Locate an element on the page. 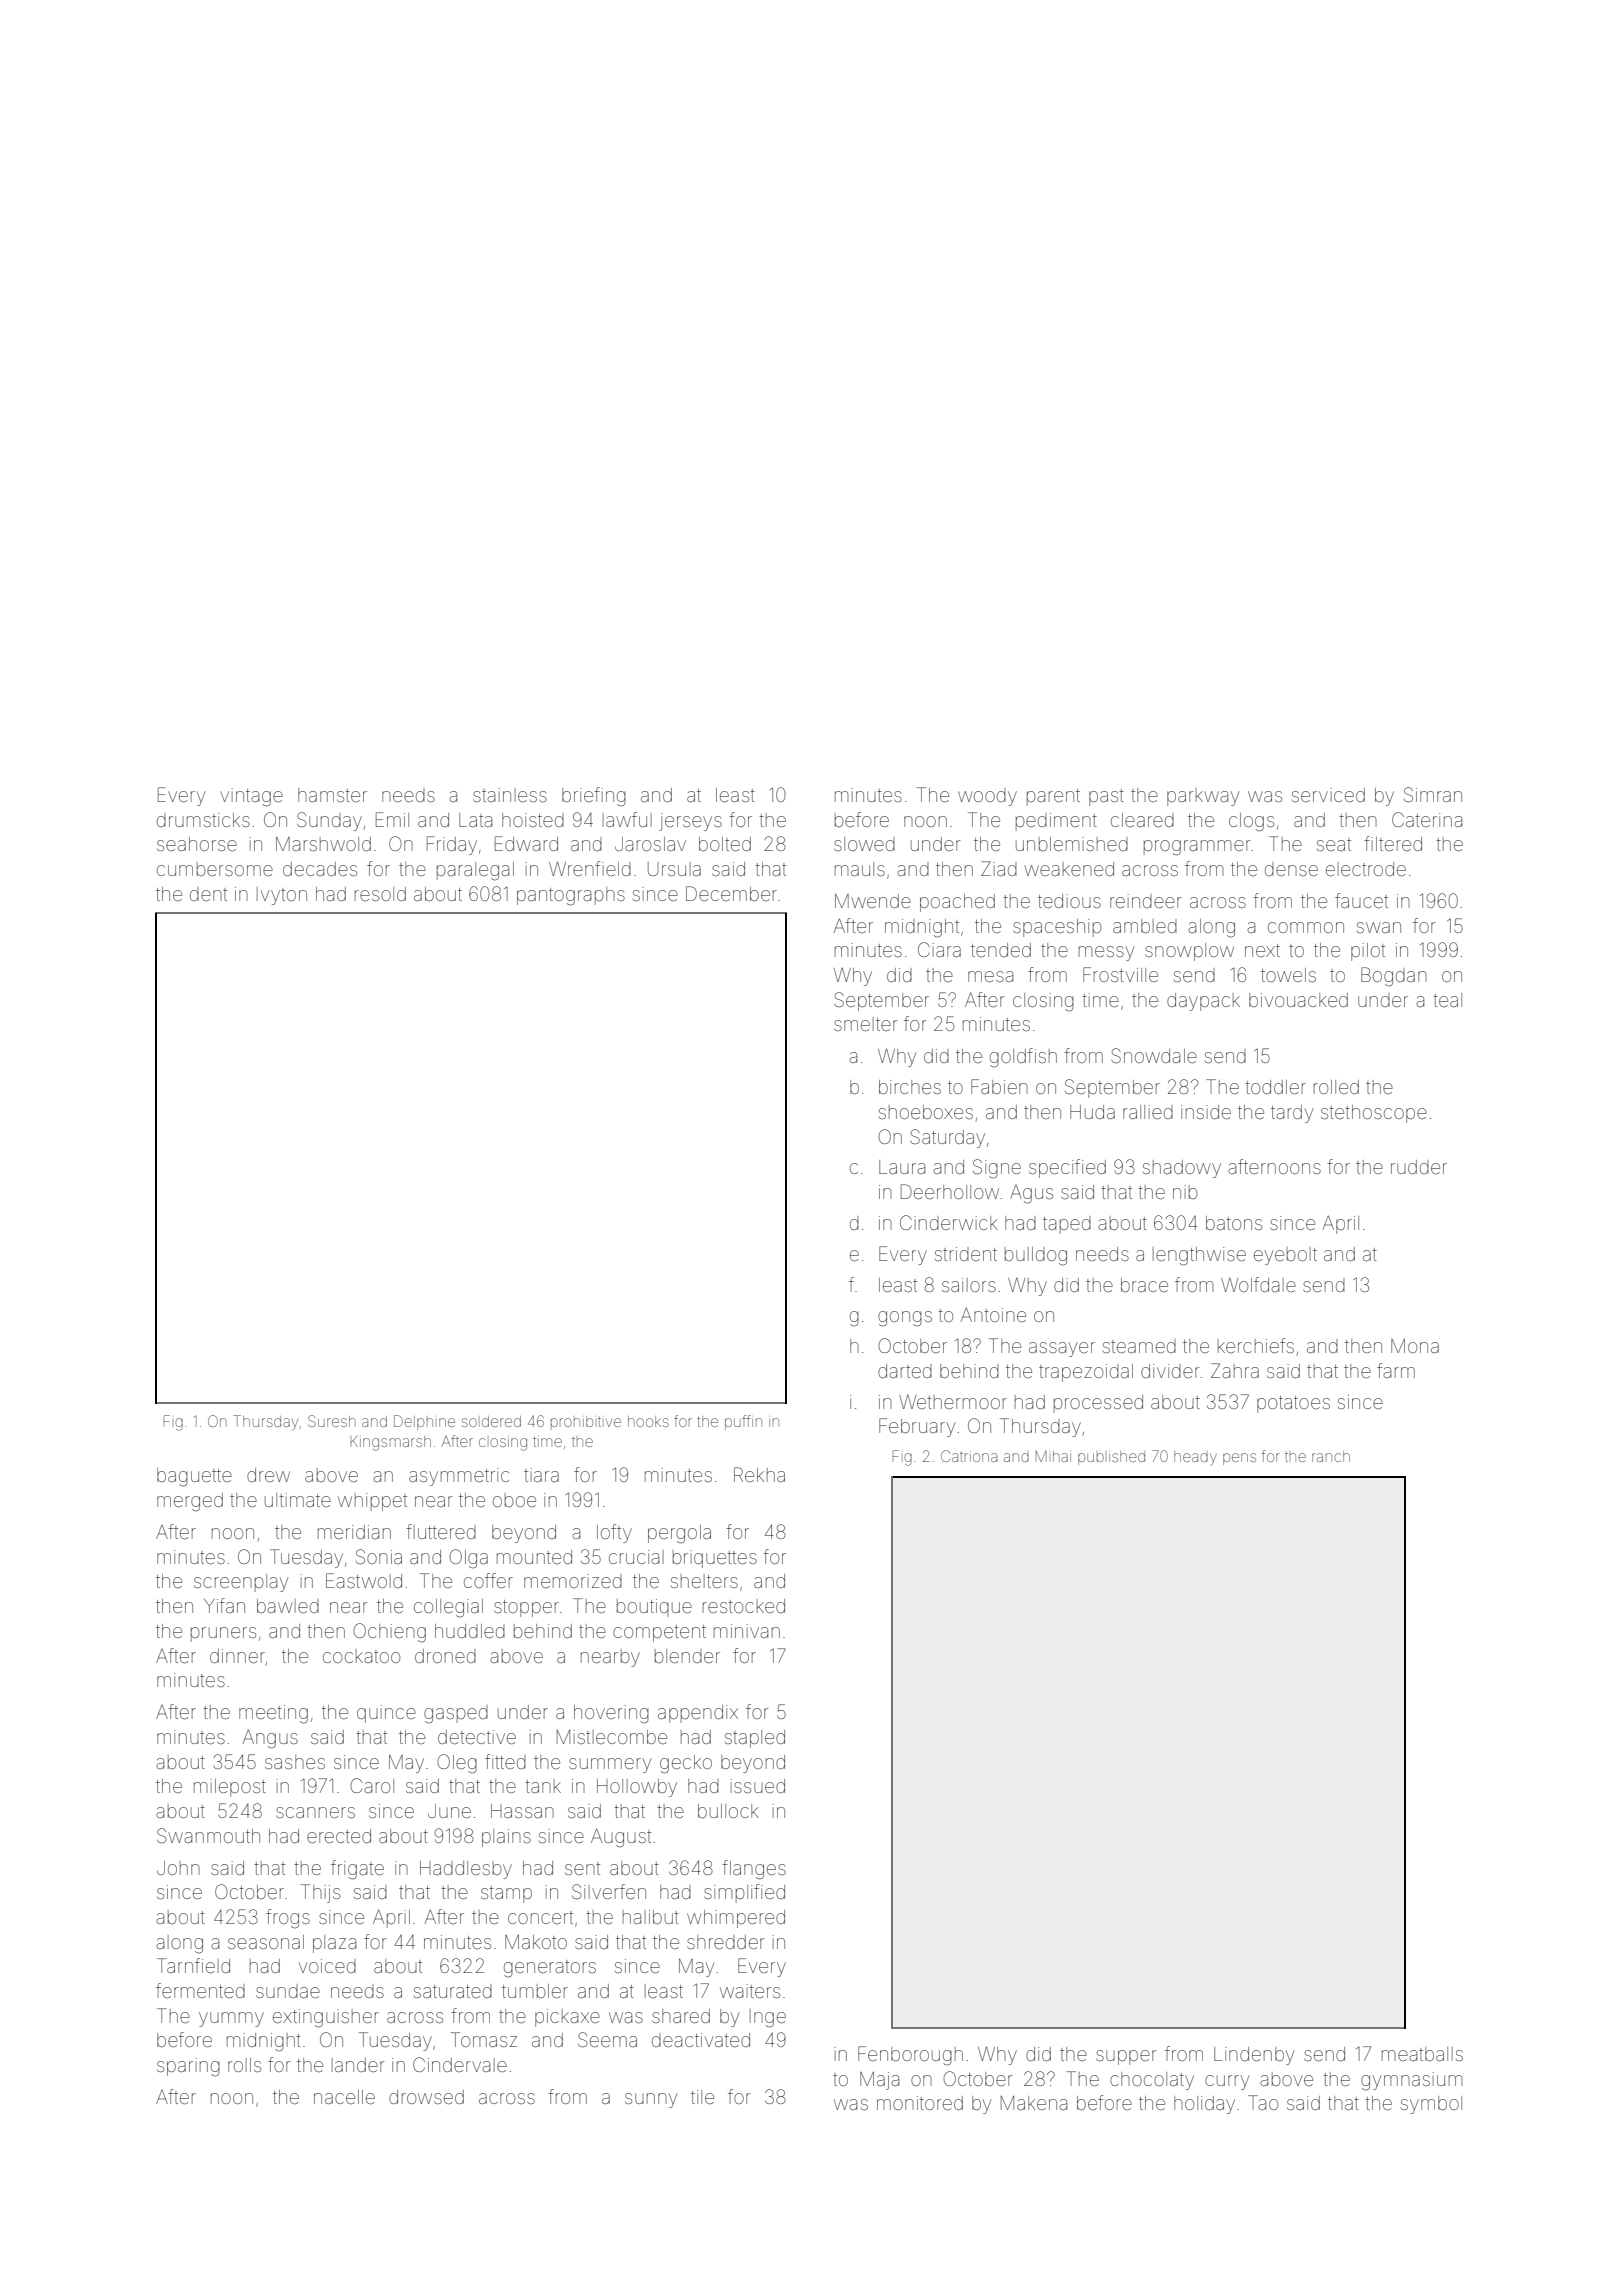 Image resolution: width=1620 pixels, height=2292 pixels. Catriona is located at coordinates (969, 1456).
